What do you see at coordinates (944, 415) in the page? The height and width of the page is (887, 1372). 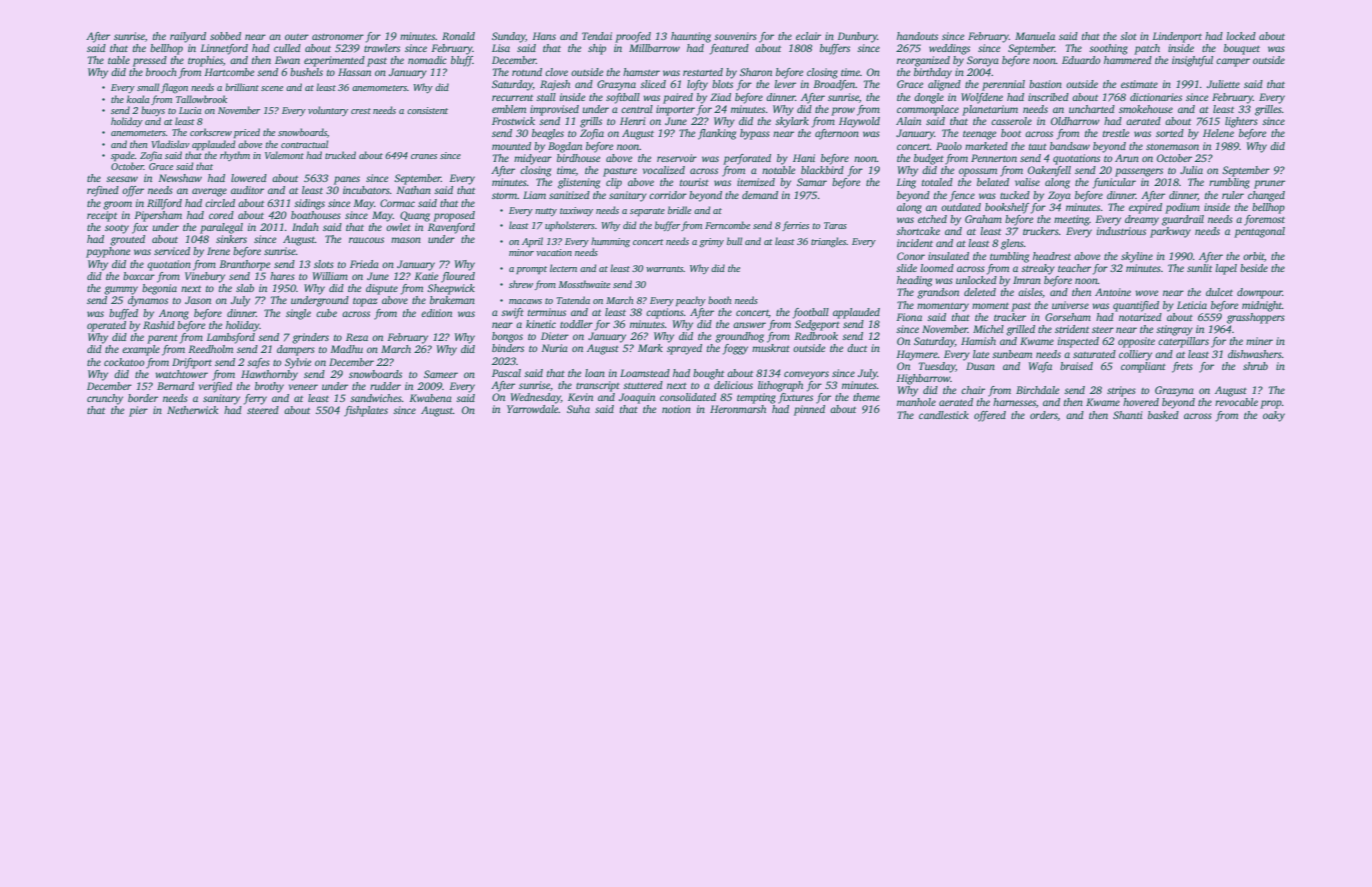 I see `candlestick` at bounding box center [944, 415].
